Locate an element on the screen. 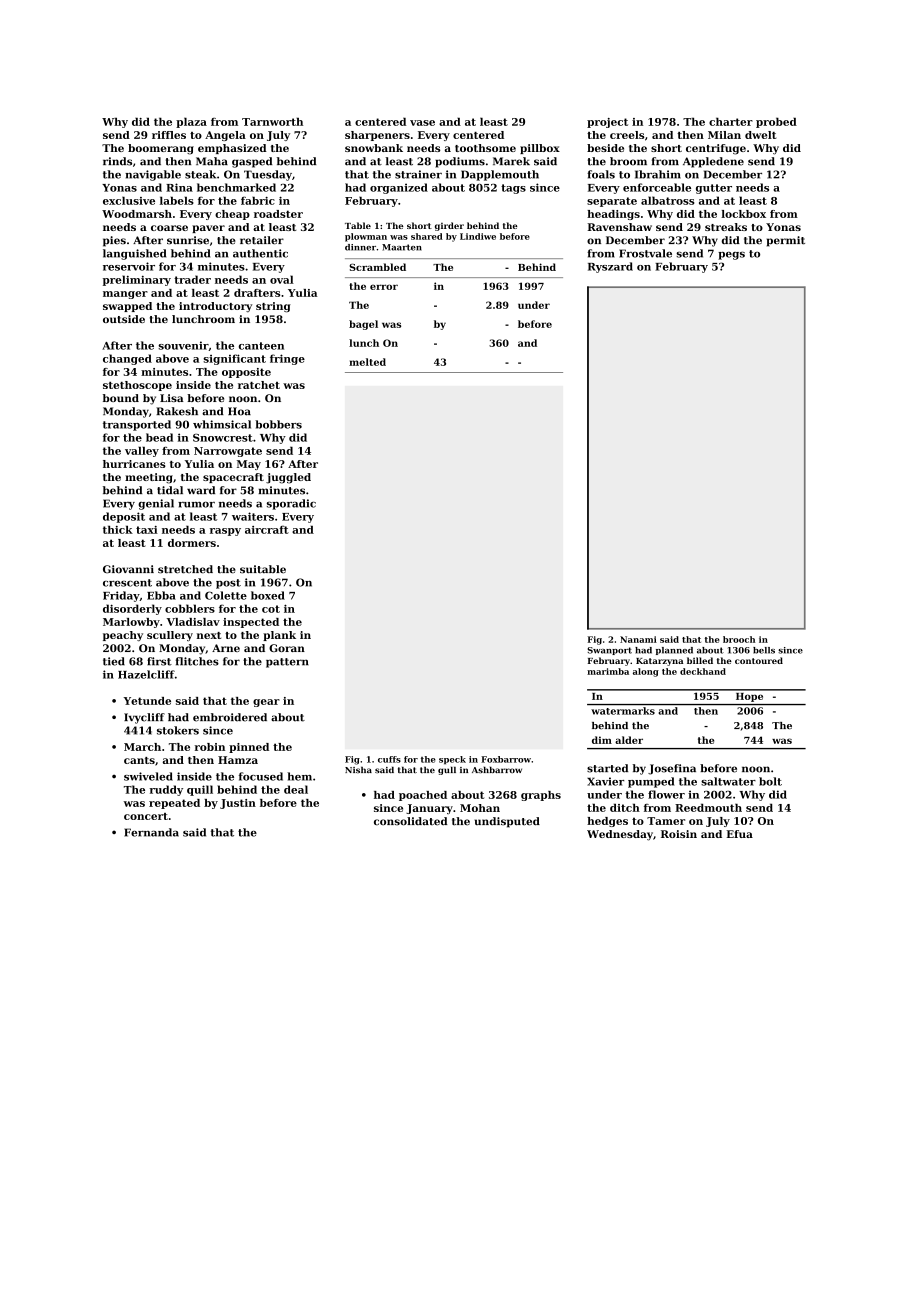 The image size is (908, 1316). planned is located at coordinates (674, 651).
